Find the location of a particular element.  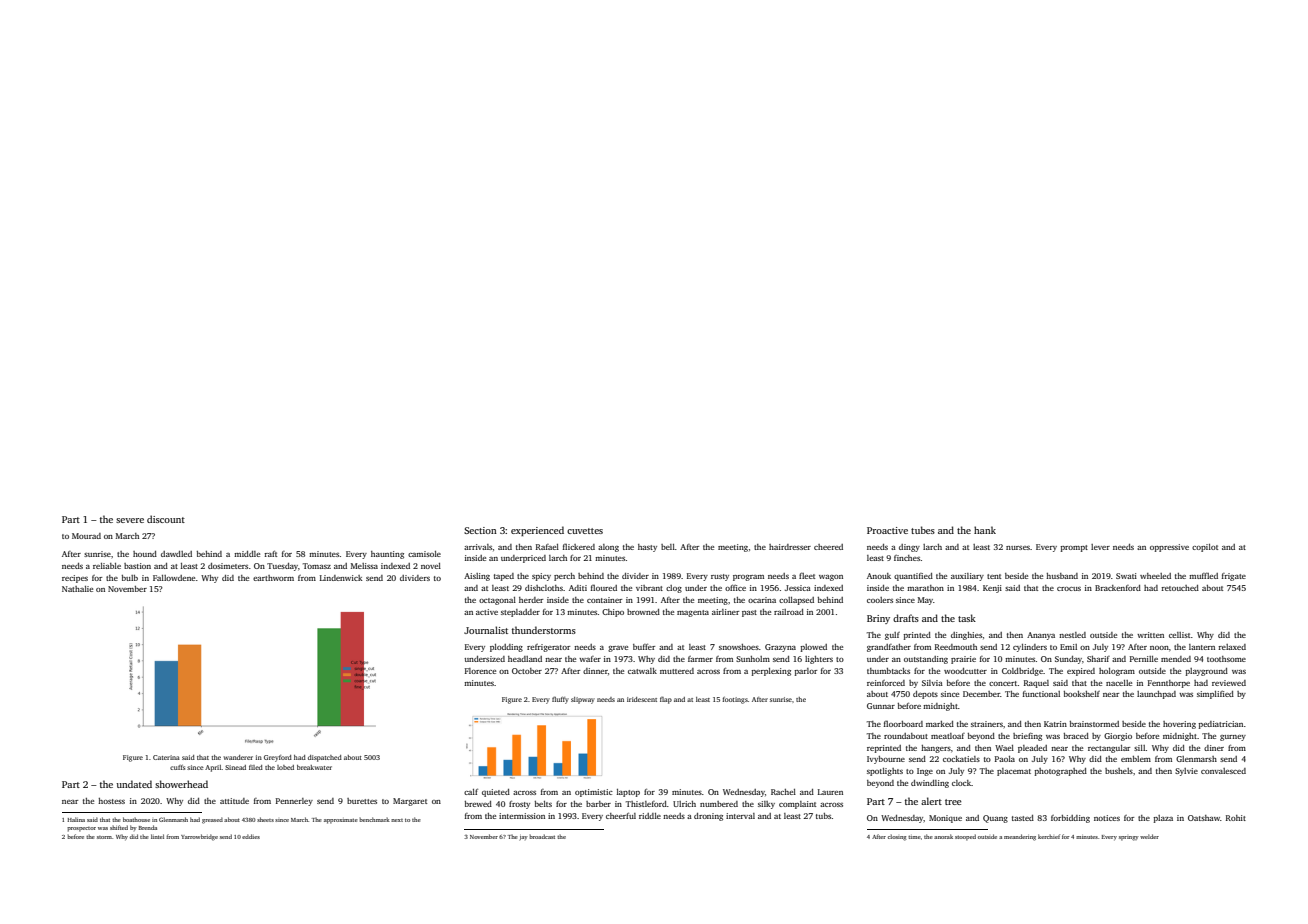

along is located at coordinates (608, 548).
